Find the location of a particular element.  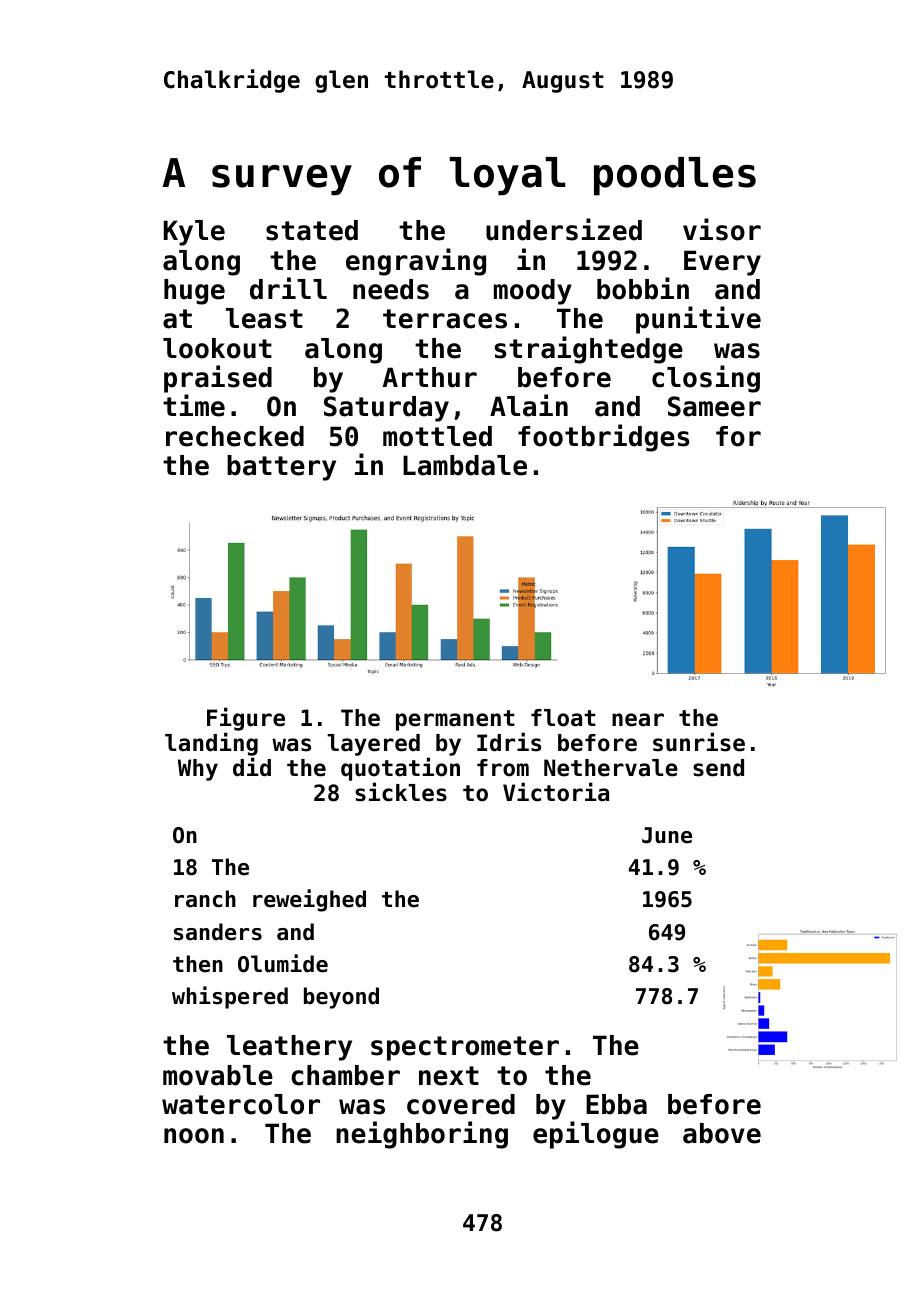

movable is located at coordinates (218, 1075).
